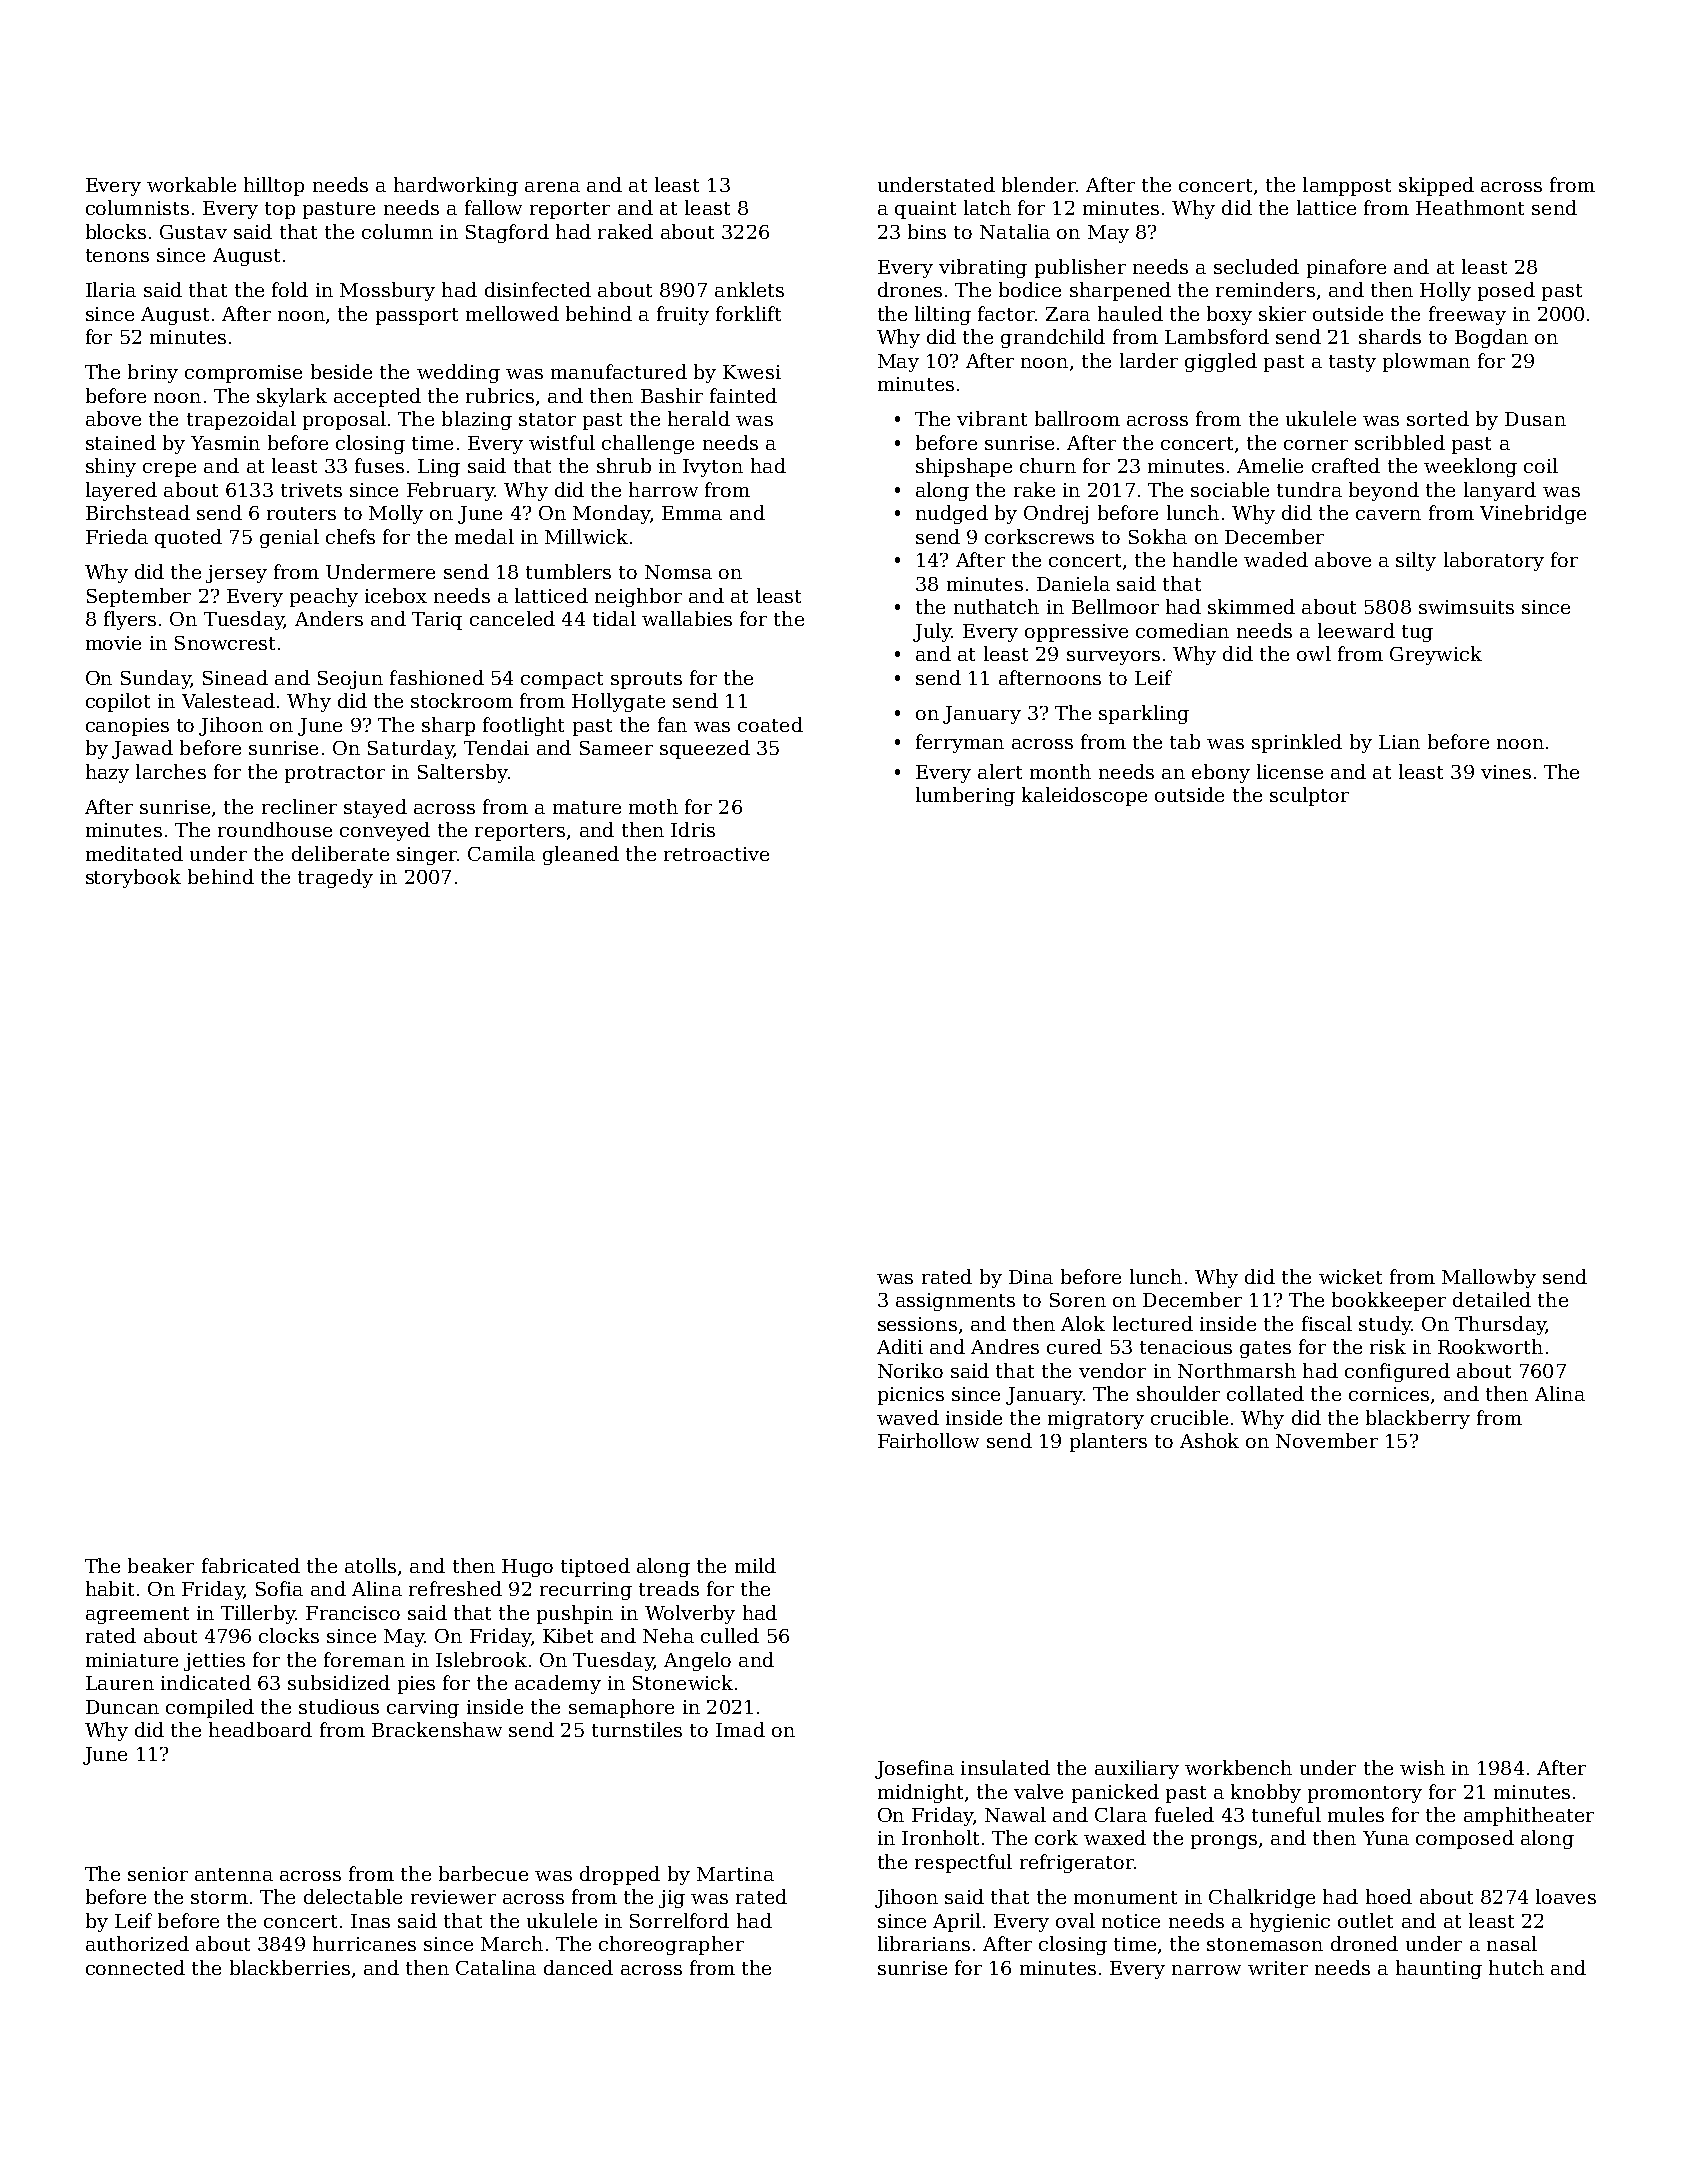 This screenshot has height=2178, width=1683. I want to click on loaves, so click(1566, 1896).
